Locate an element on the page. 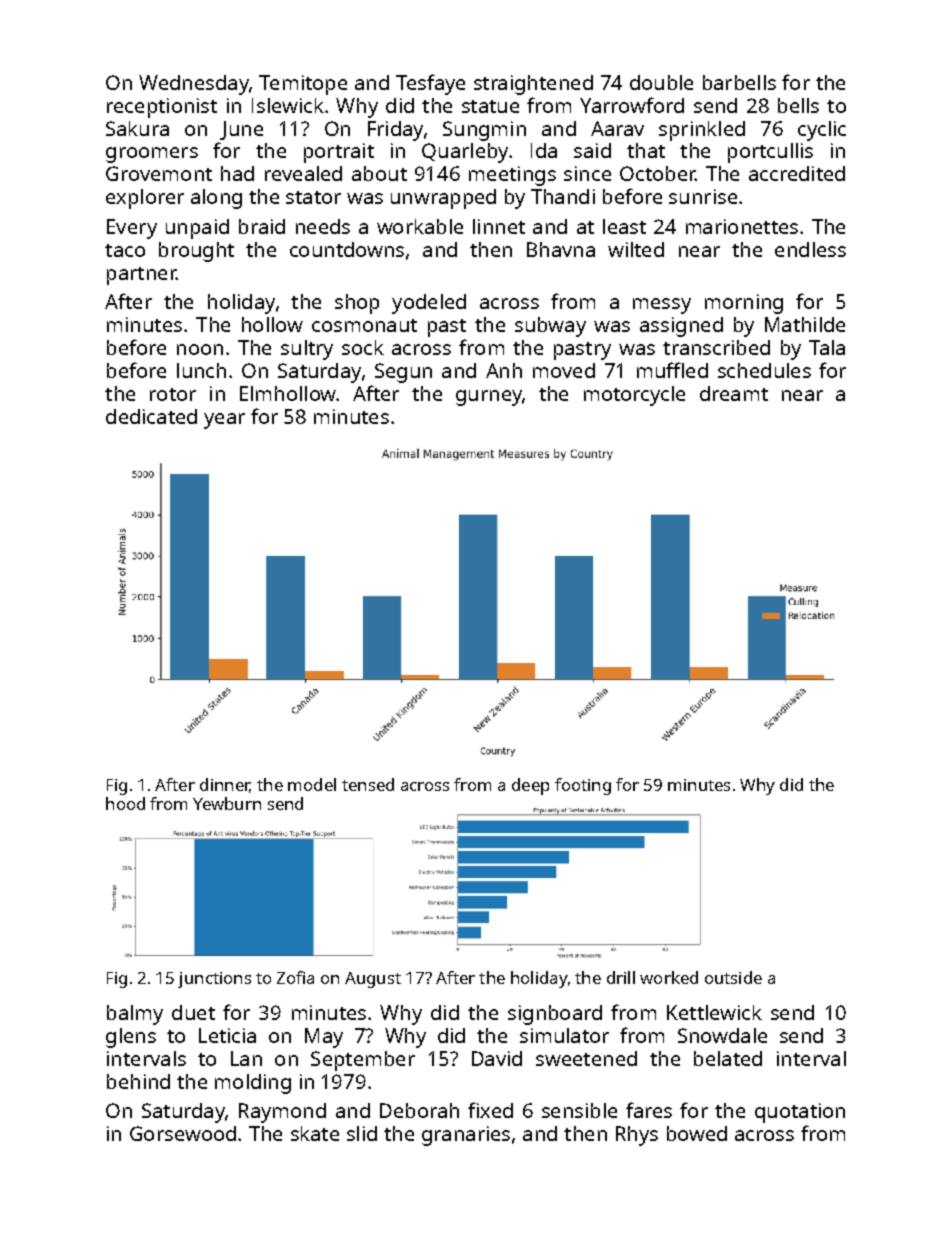 The width and height of the document is (952, 1233). dreamt is located at coordinates (734, 393).
